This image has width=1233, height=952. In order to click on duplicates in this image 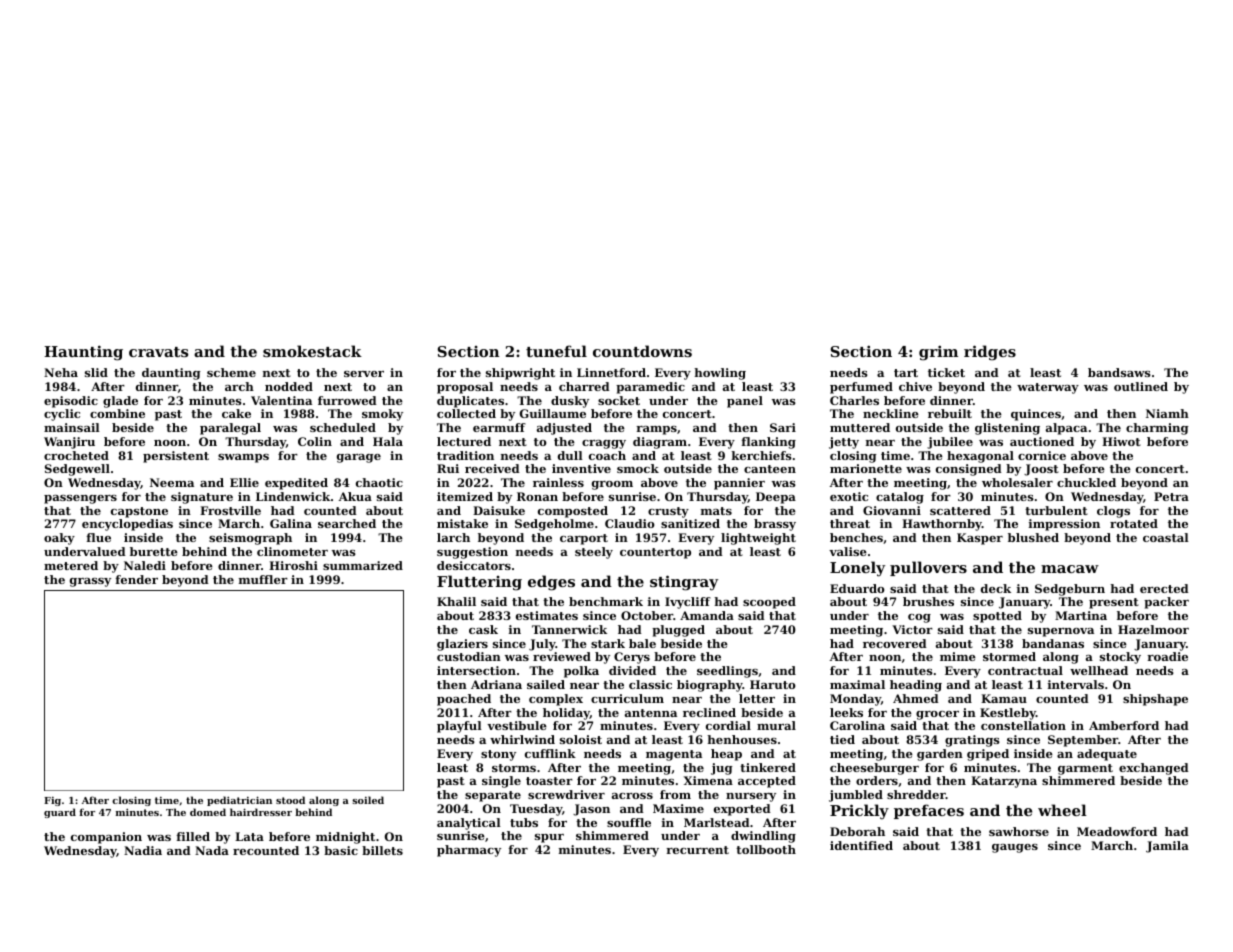, I will do `click(470, 402)`.
